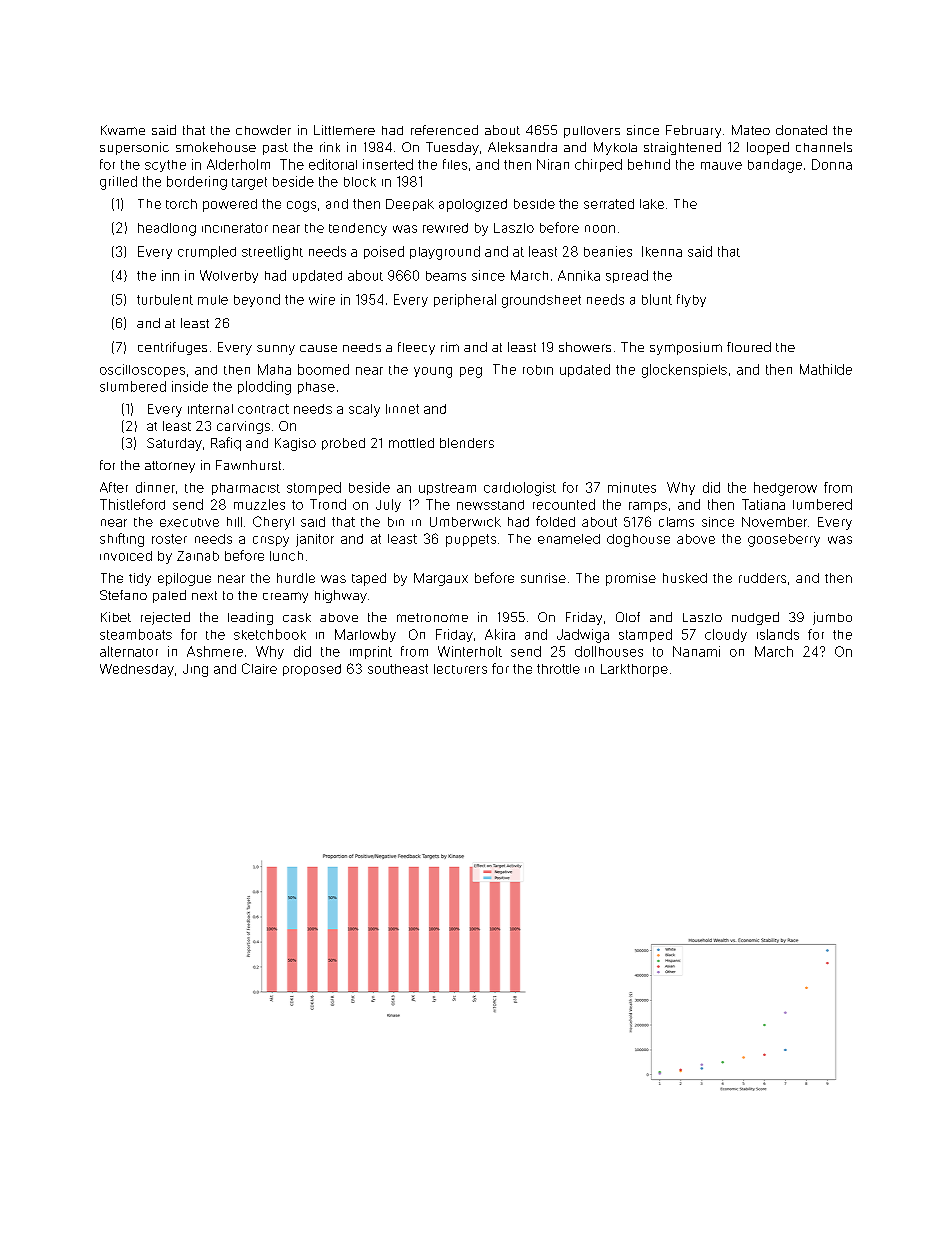 This screenshot has width=952, height=1233. Describe the element at coordinates (467, 443) in the screenshot. I see `blenders` at that location.
